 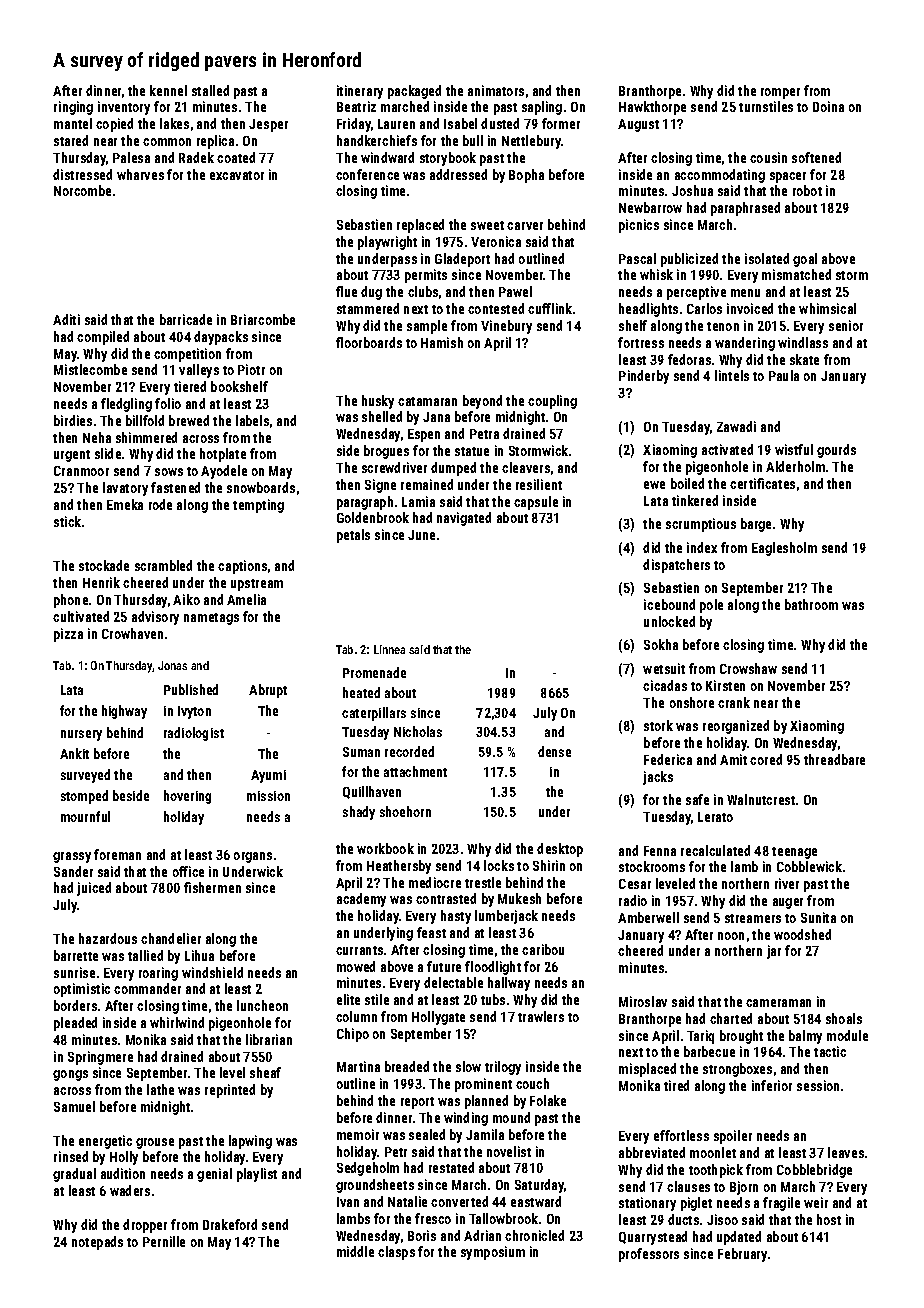 I want to click on brogues, so click(x=386, y=452).
